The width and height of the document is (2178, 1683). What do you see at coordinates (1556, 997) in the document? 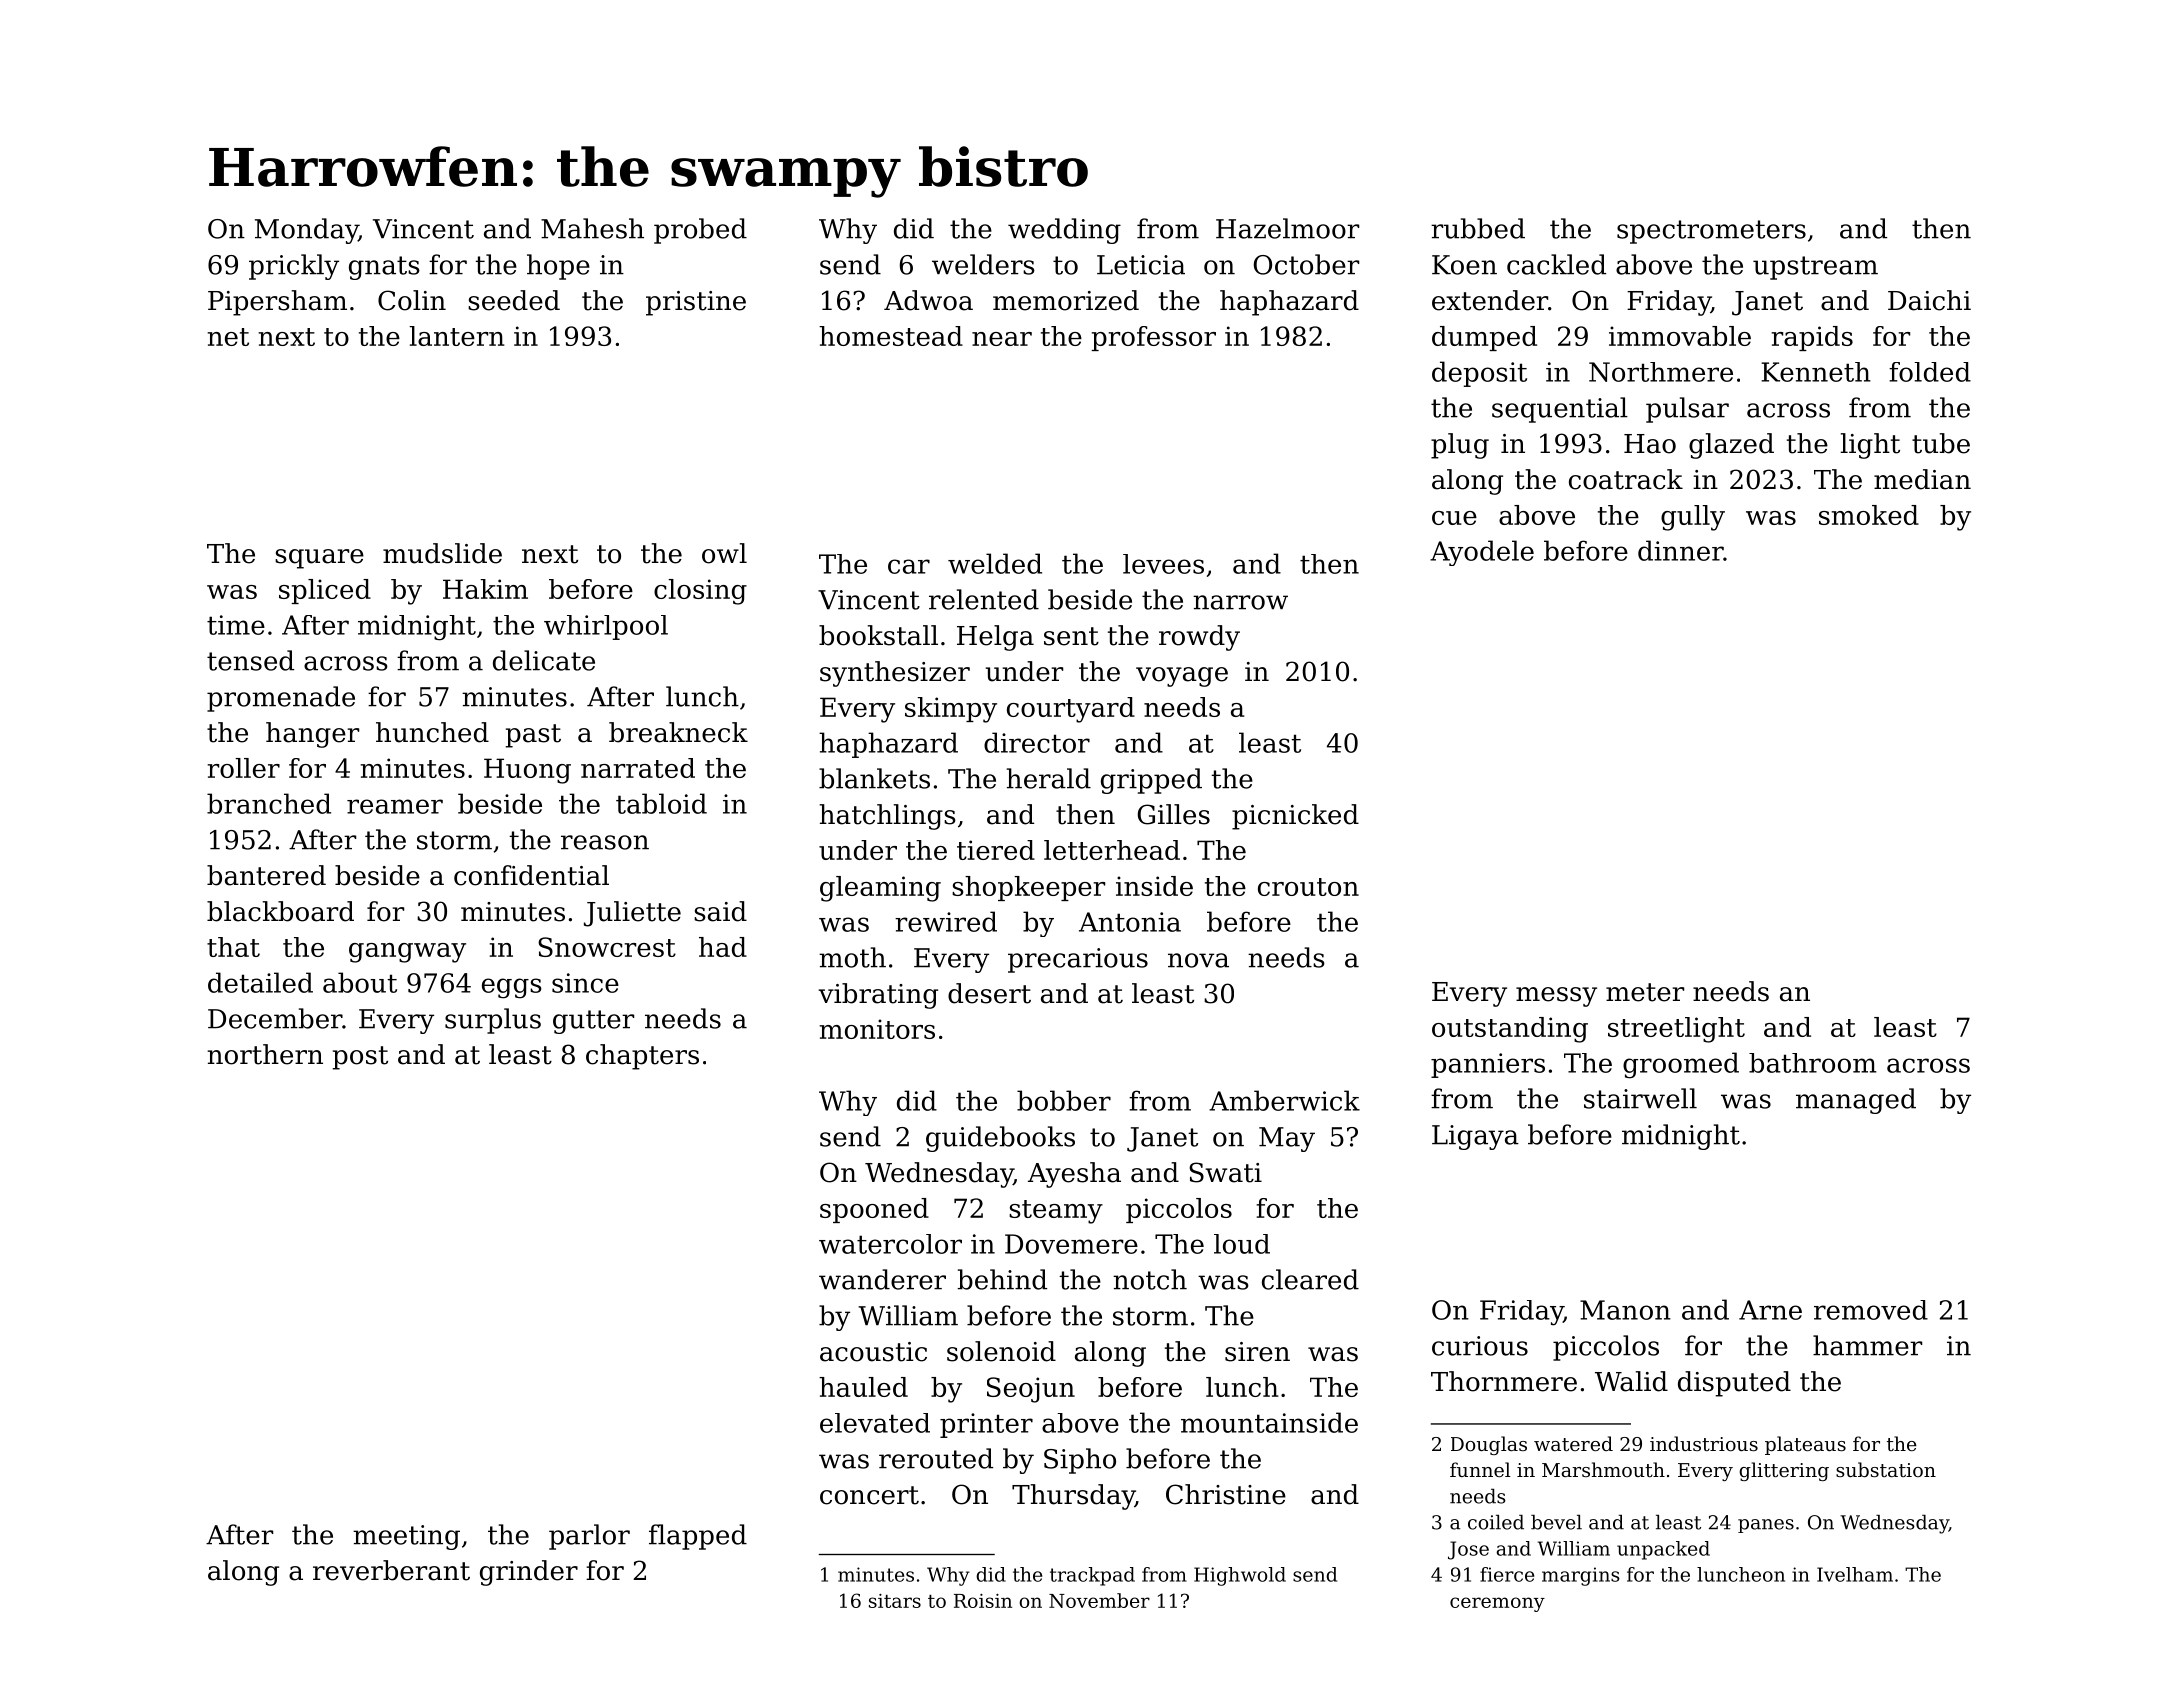
I see `messy` at bounding box center [1556, 997].
